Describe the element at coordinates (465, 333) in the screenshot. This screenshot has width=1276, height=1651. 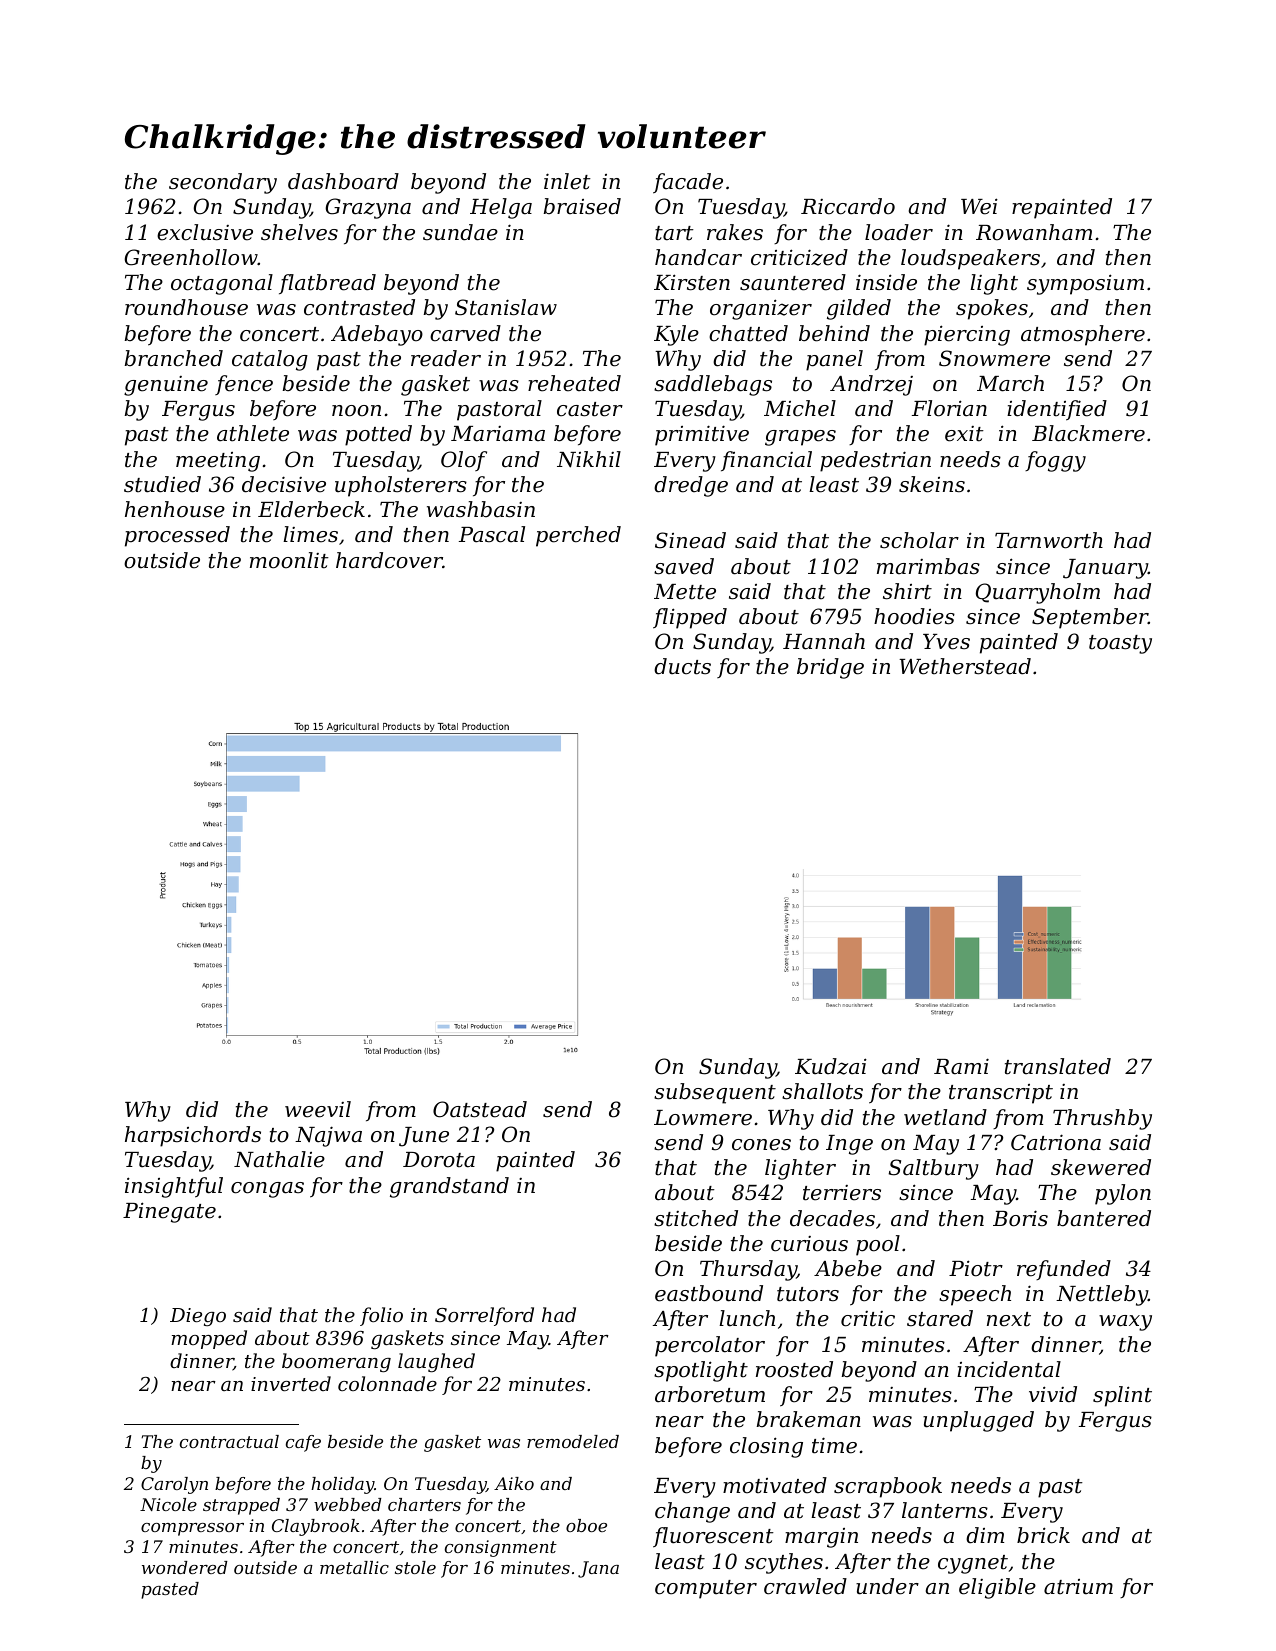
I see `carved` at that location.
